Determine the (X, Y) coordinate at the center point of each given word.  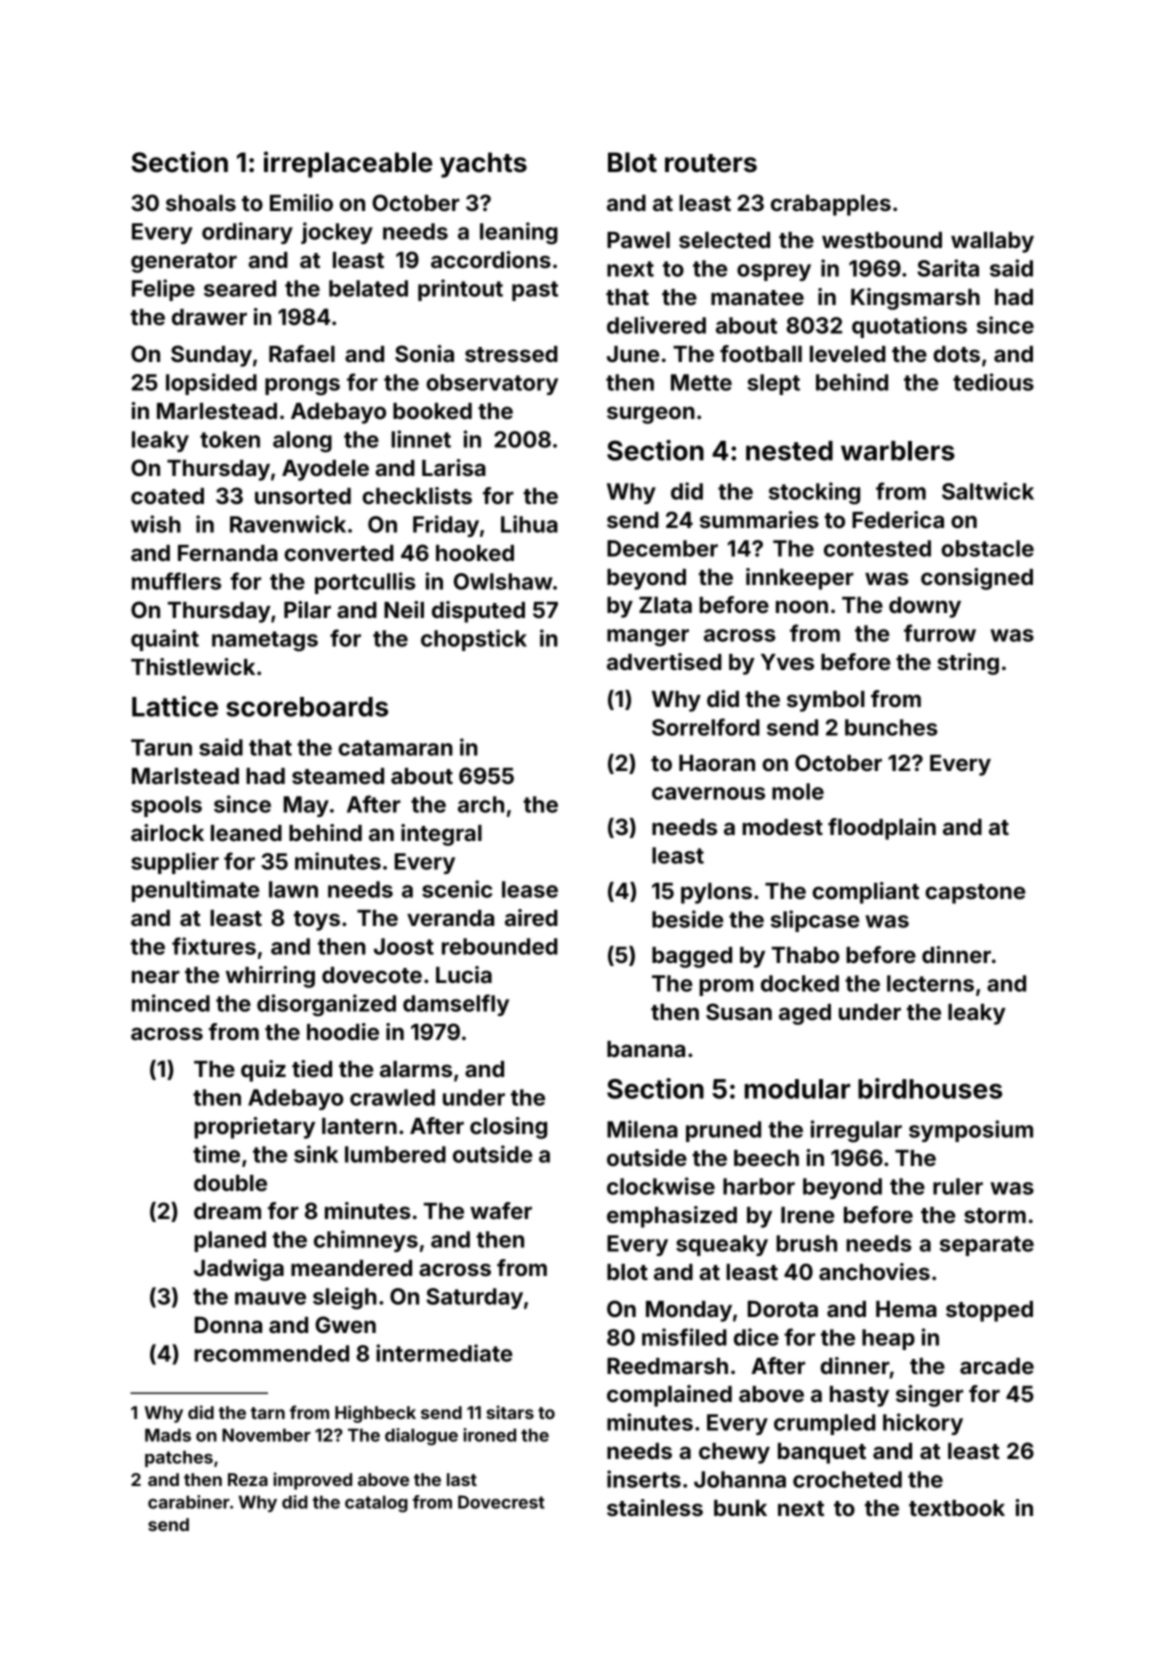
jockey (337, 233)
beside (687, 919)
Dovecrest (501, 1502)
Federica (898, 519)
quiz (263, 1071)
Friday (446, 526)
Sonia (424, 353)
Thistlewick (193, 666)
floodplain (882, 829)
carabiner (189, 1502)
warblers (898, 451)
